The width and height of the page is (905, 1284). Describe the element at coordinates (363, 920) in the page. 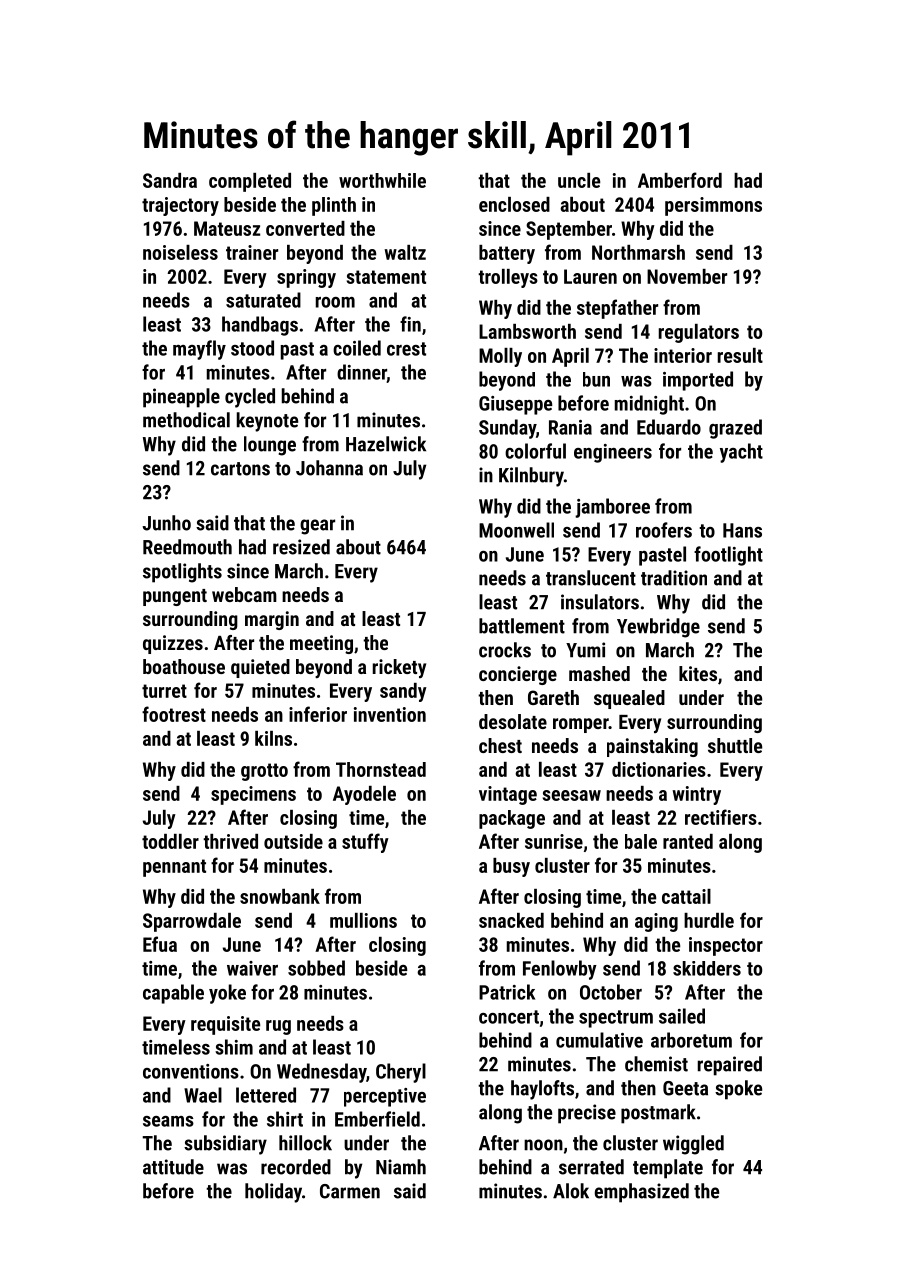

I see `mullions` at that location.
